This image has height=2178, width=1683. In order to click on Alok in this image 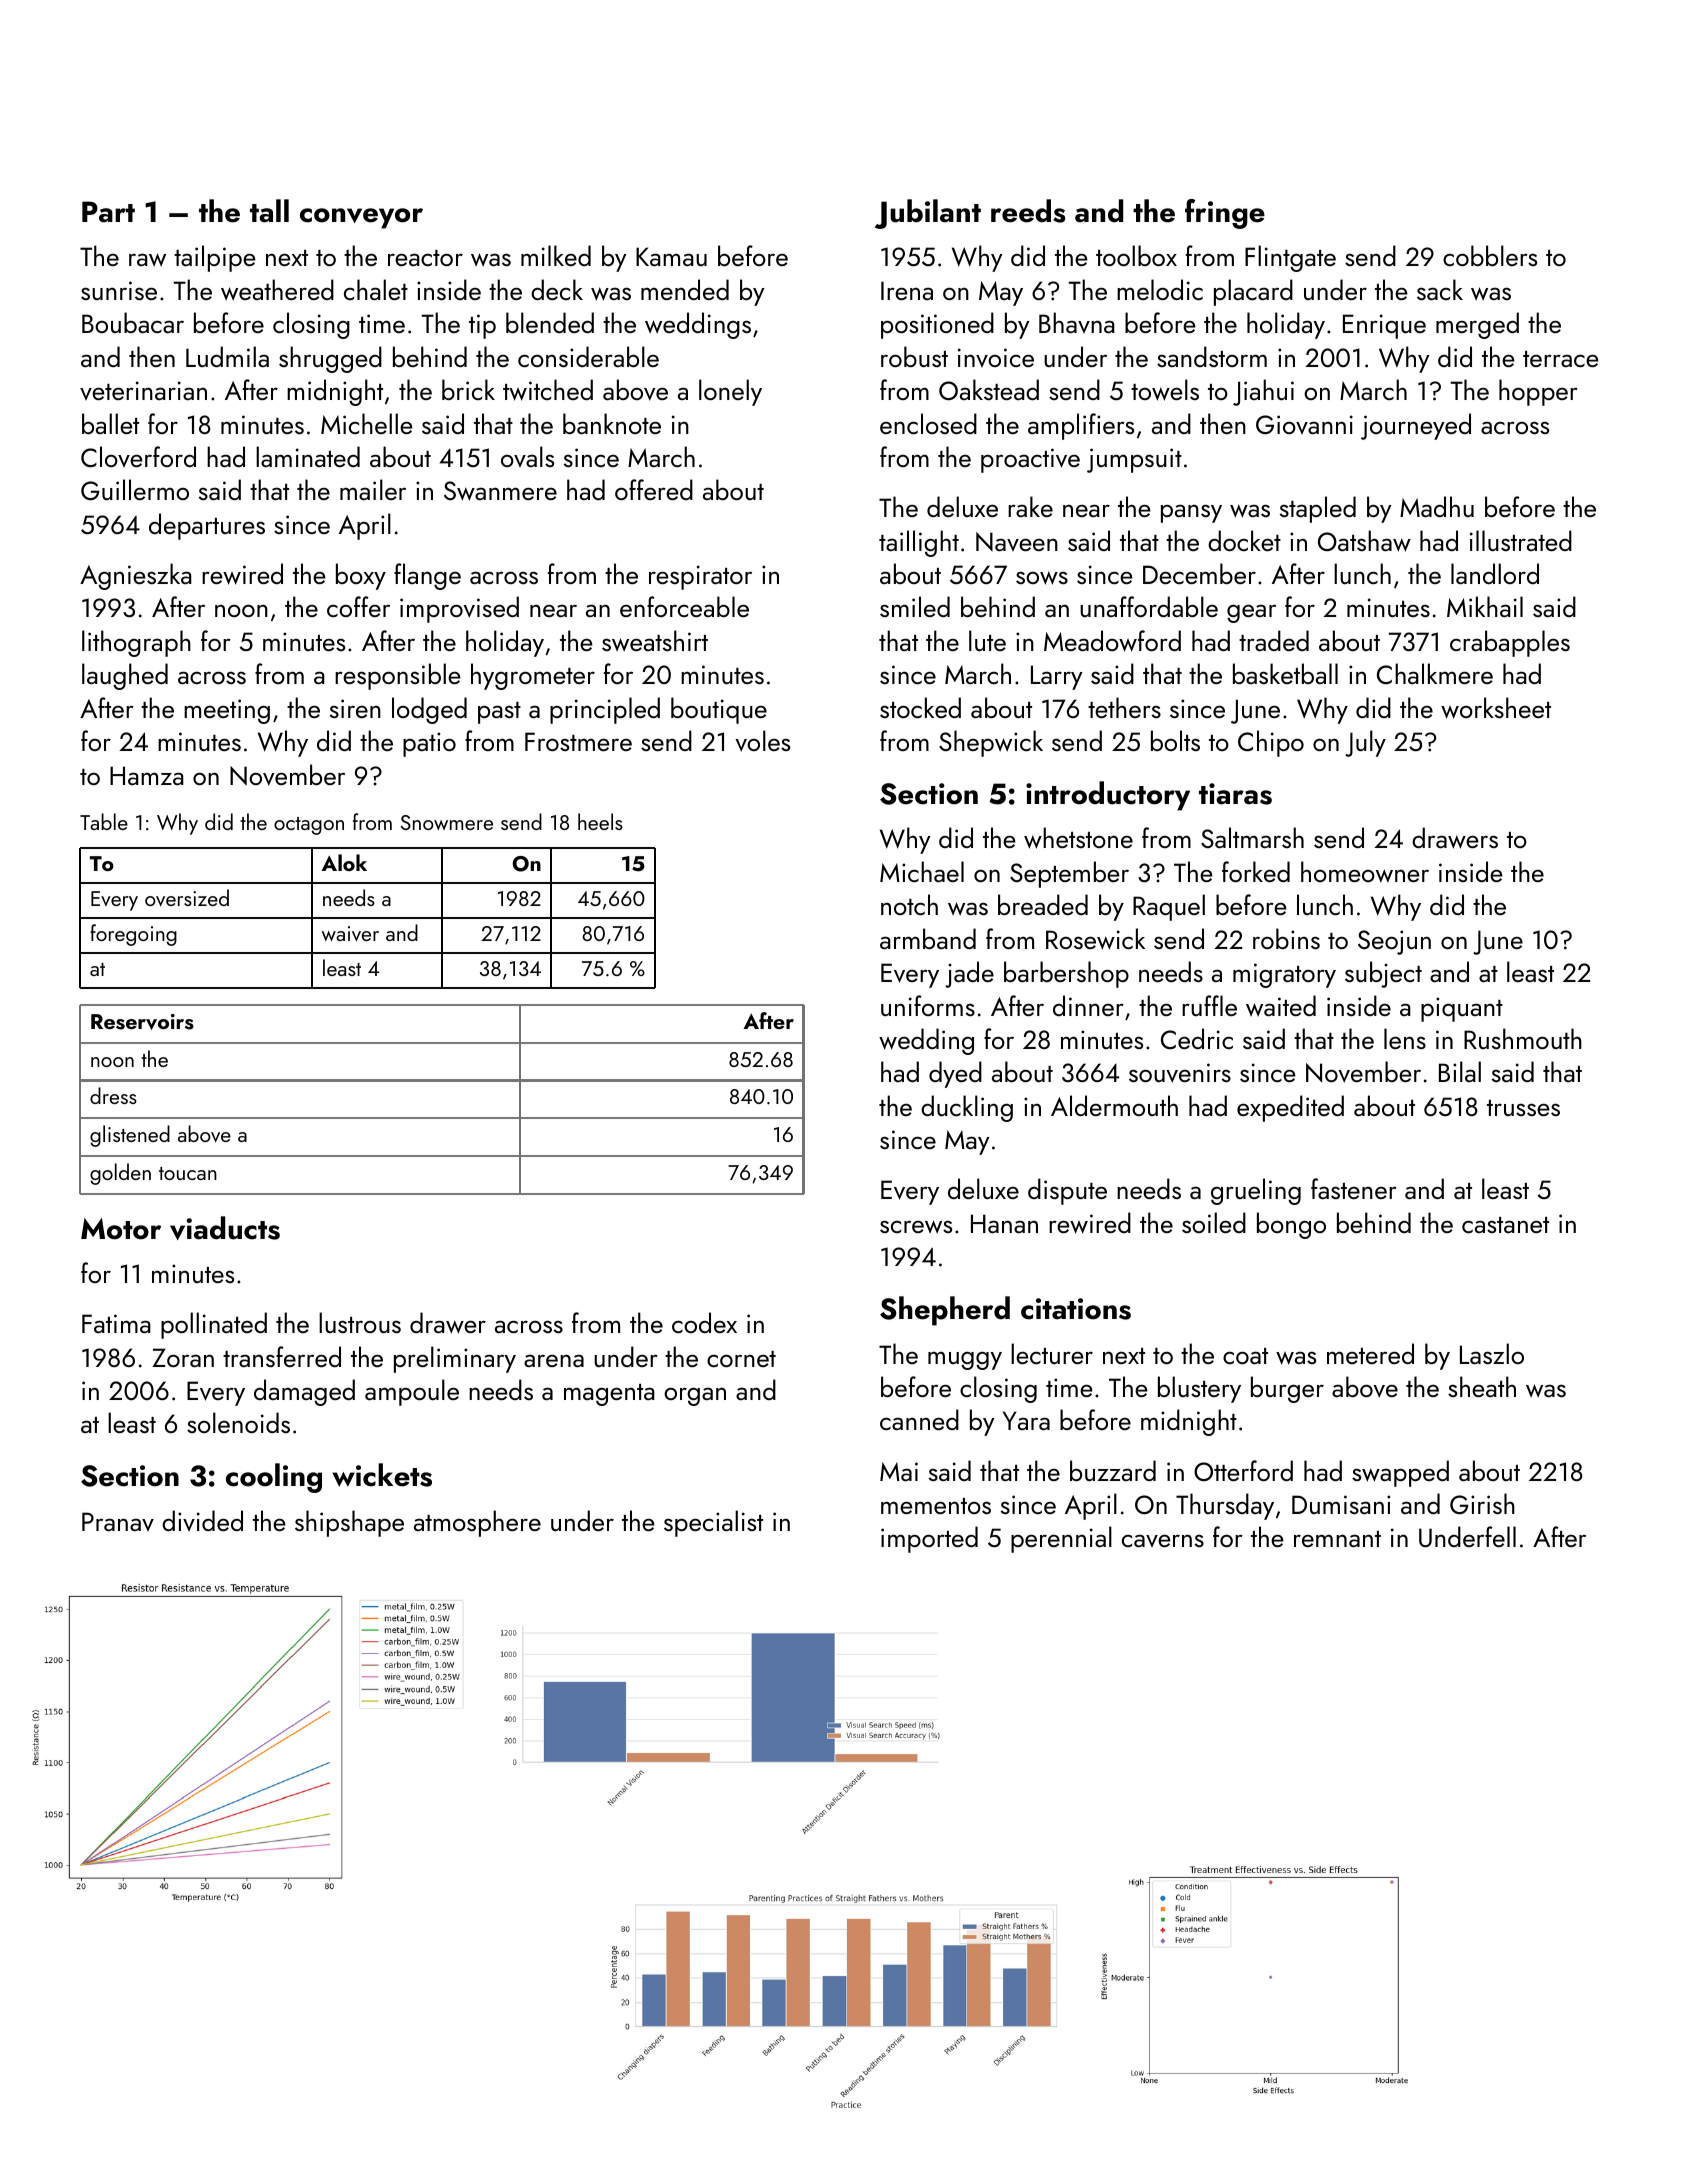, I will do `click(344, 862)`.
